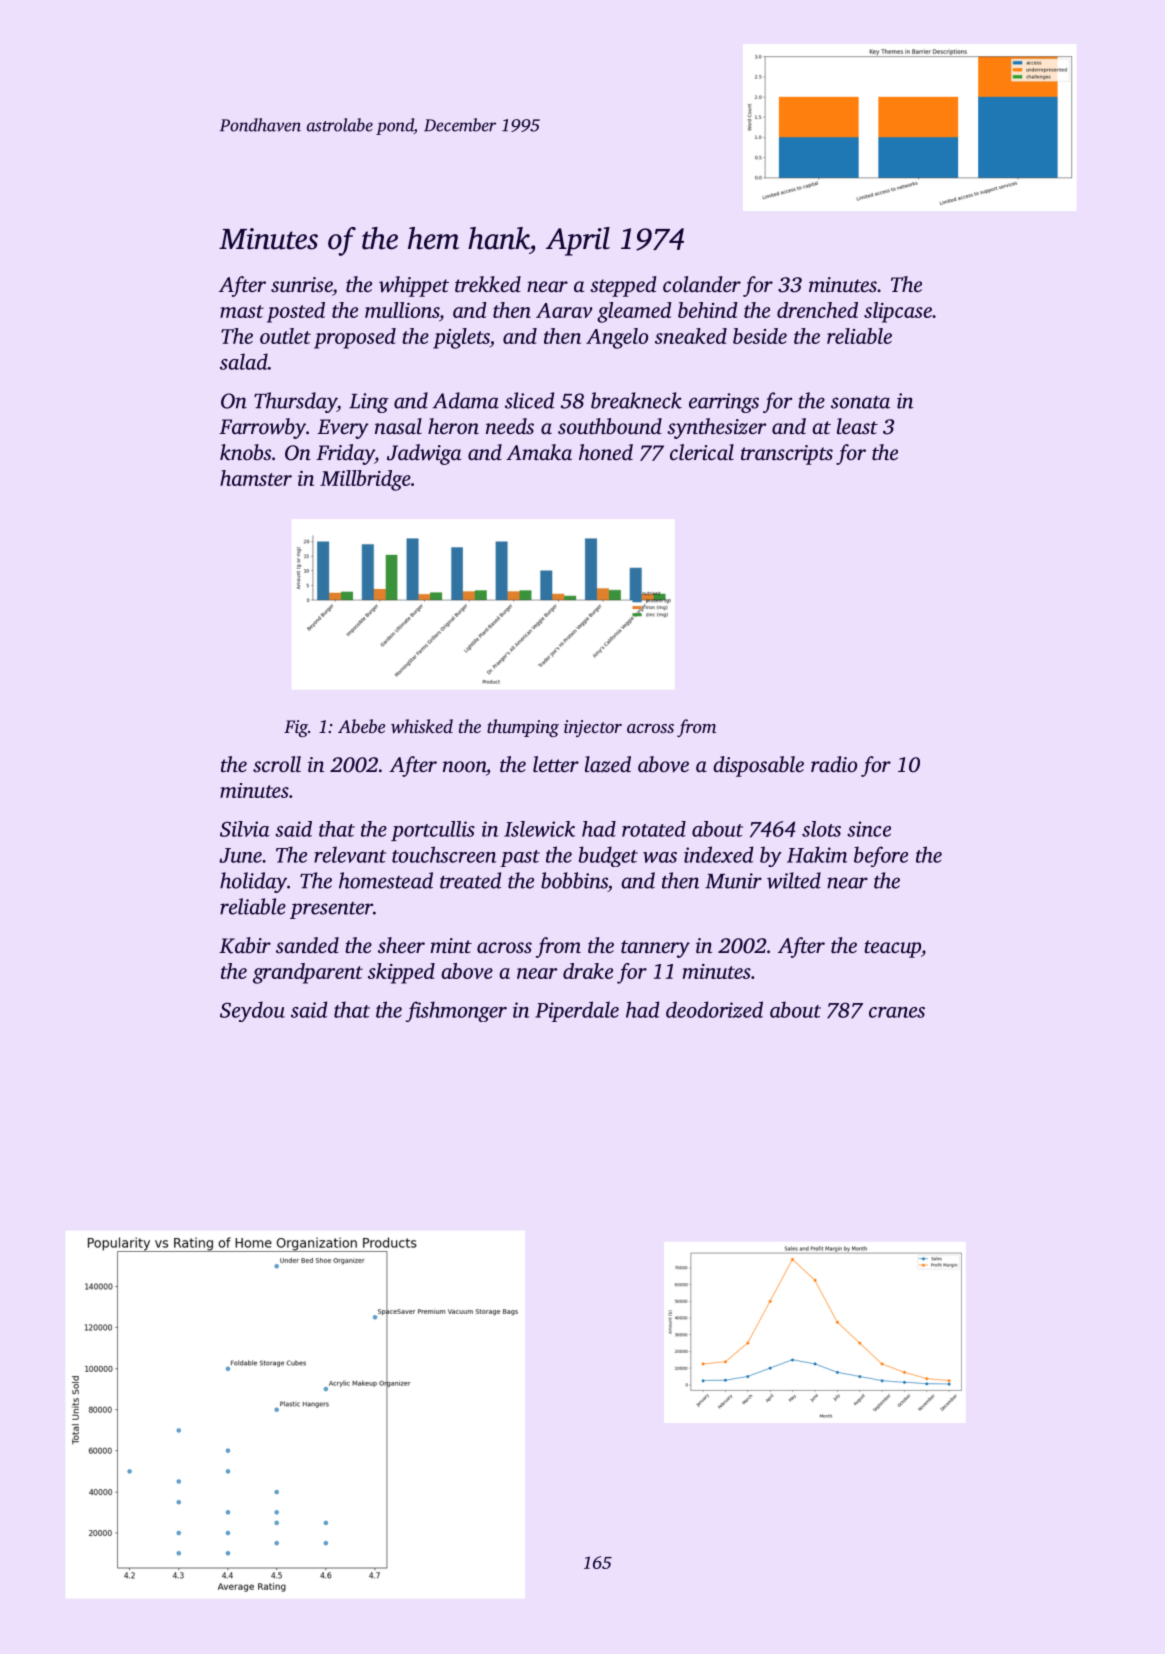 Image resolution: width=1165 pixels, height=1654 pixels. Describe the element at coordinates (564, 310) in the screenshot. I see `Aarav` at that location.
